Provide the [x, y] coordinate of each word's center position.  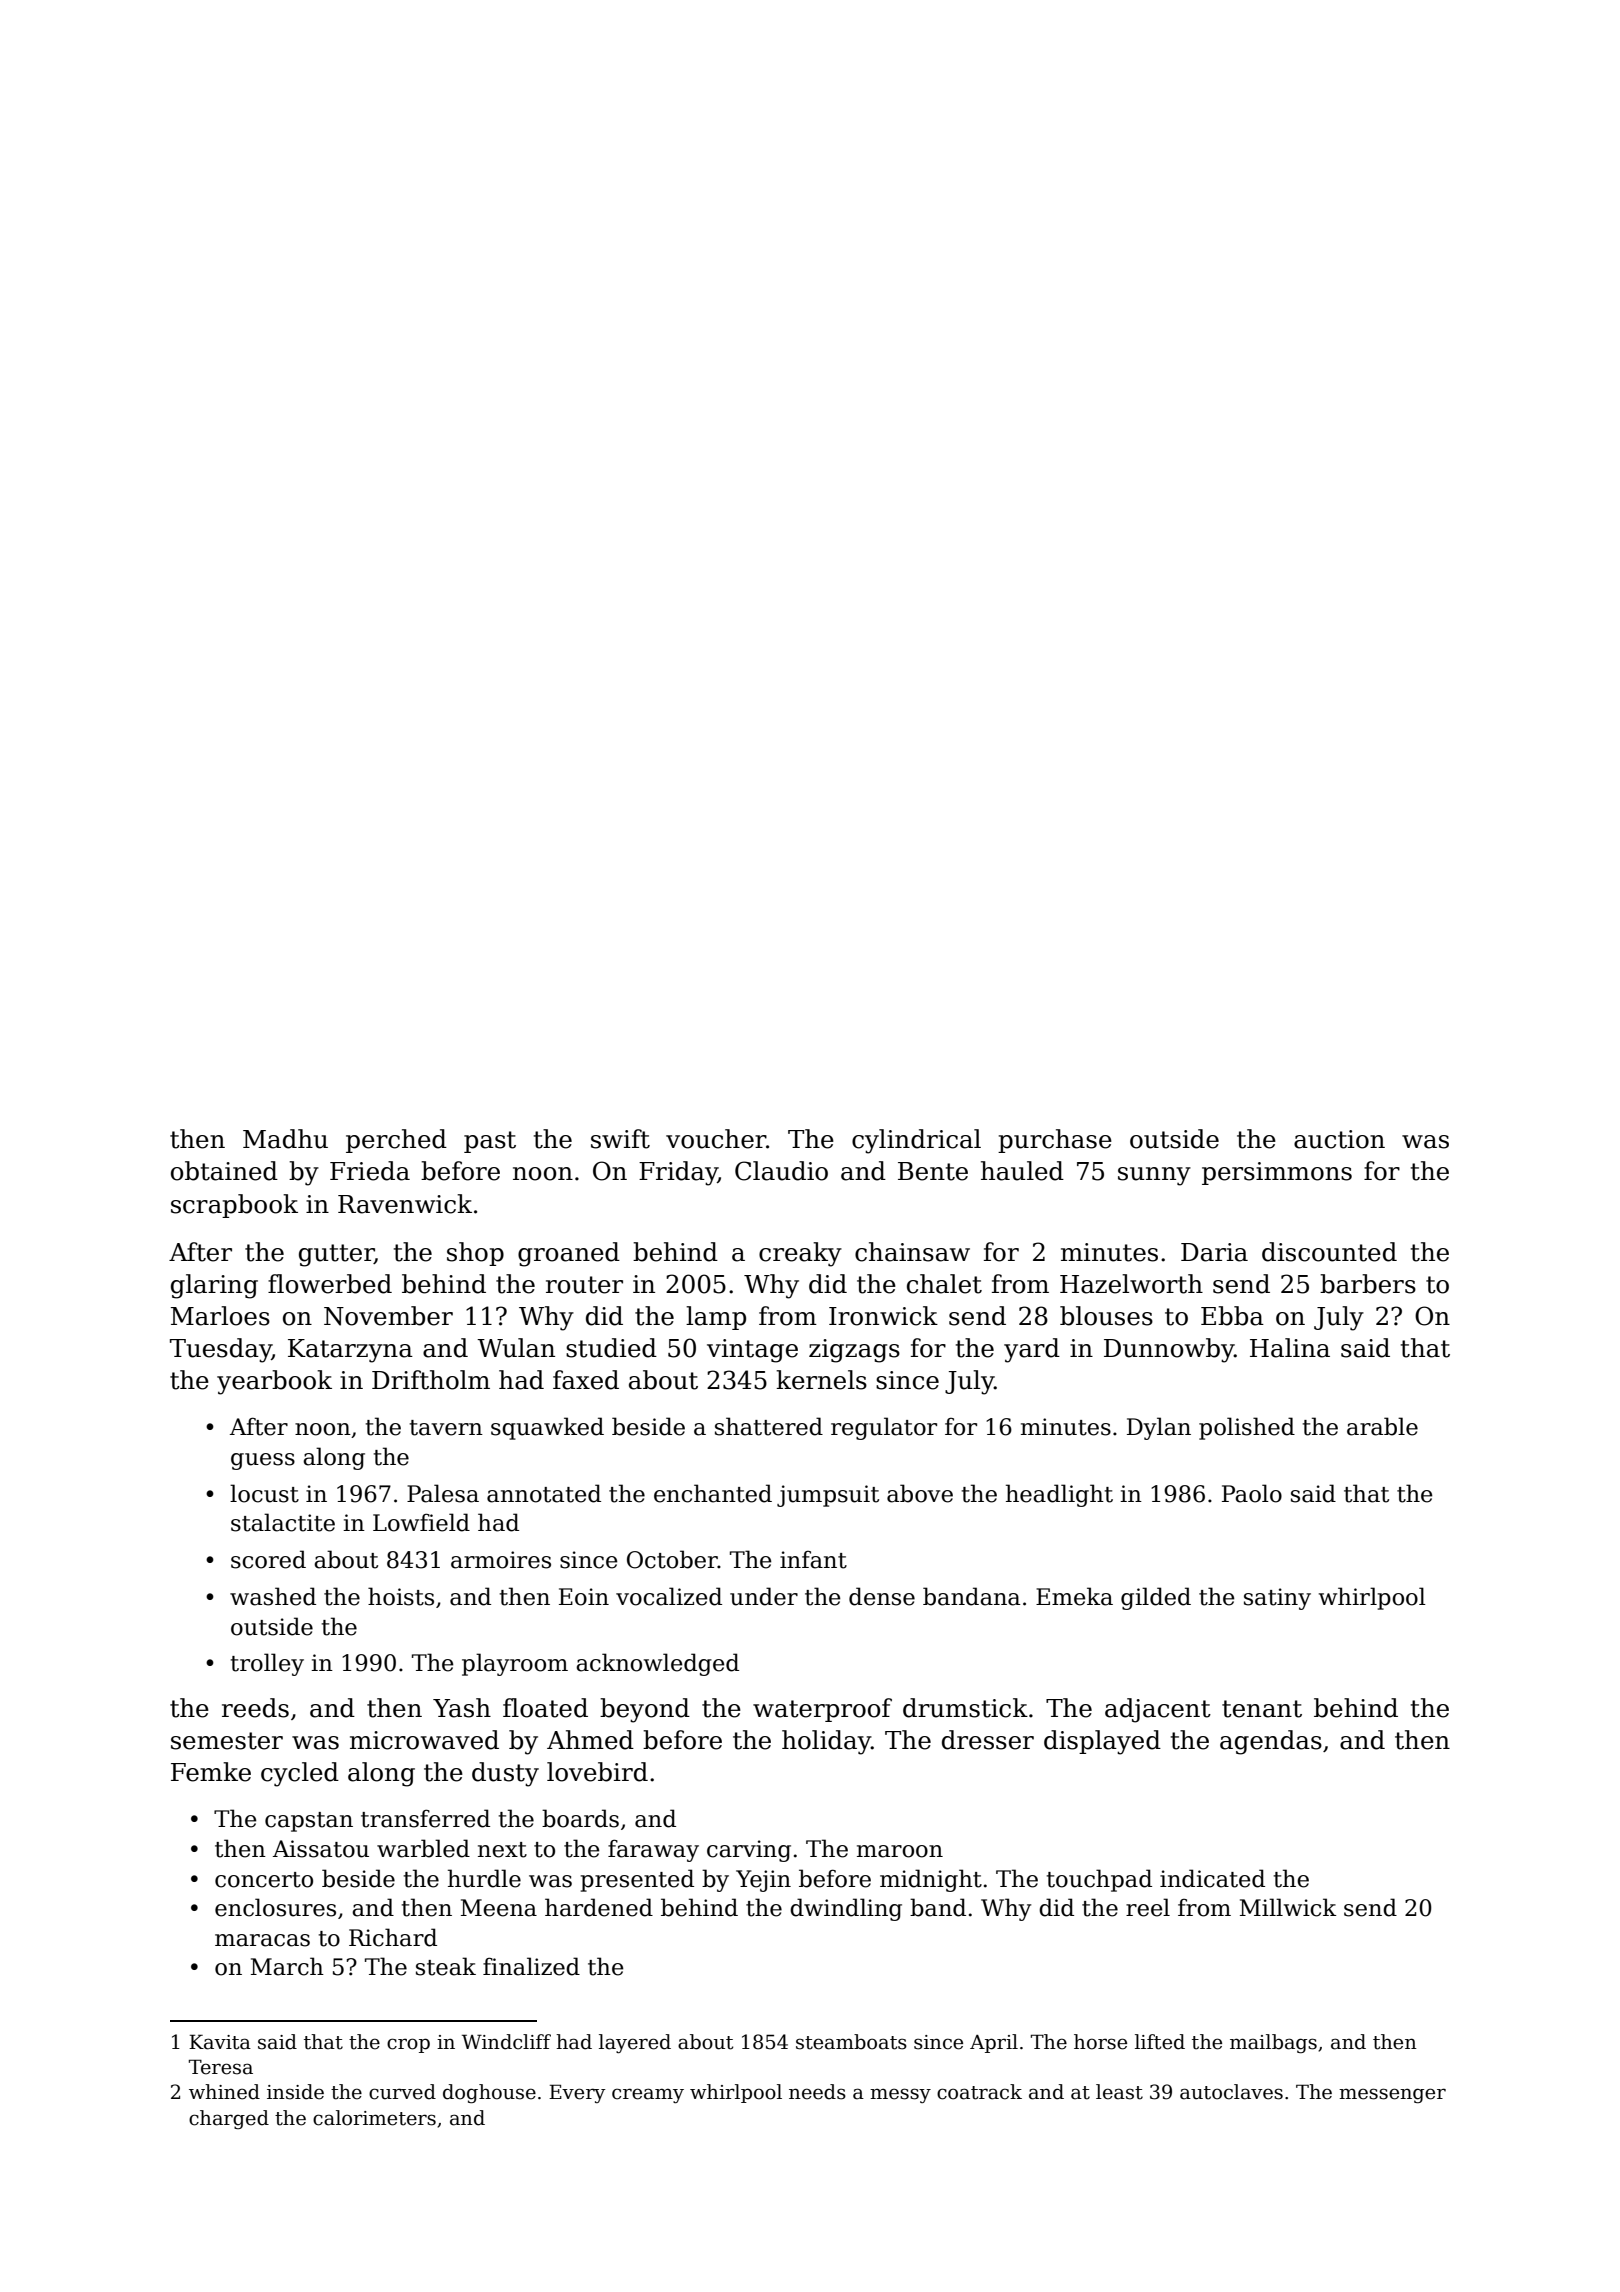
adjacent [1158, 1710]
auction [1339, 1139]
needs [817, 2092]
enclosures [275, 1907]
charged [229, 2119]
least [1119, 2092]
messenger [1392, 2095]
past [490, 1142]
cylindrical [916, 1141]
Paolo [1252, 1493]
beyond [645, 1710]
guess [263, 1461]
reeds [255, 1708]
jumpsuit [828, 1496]
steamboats [851, 2042]
